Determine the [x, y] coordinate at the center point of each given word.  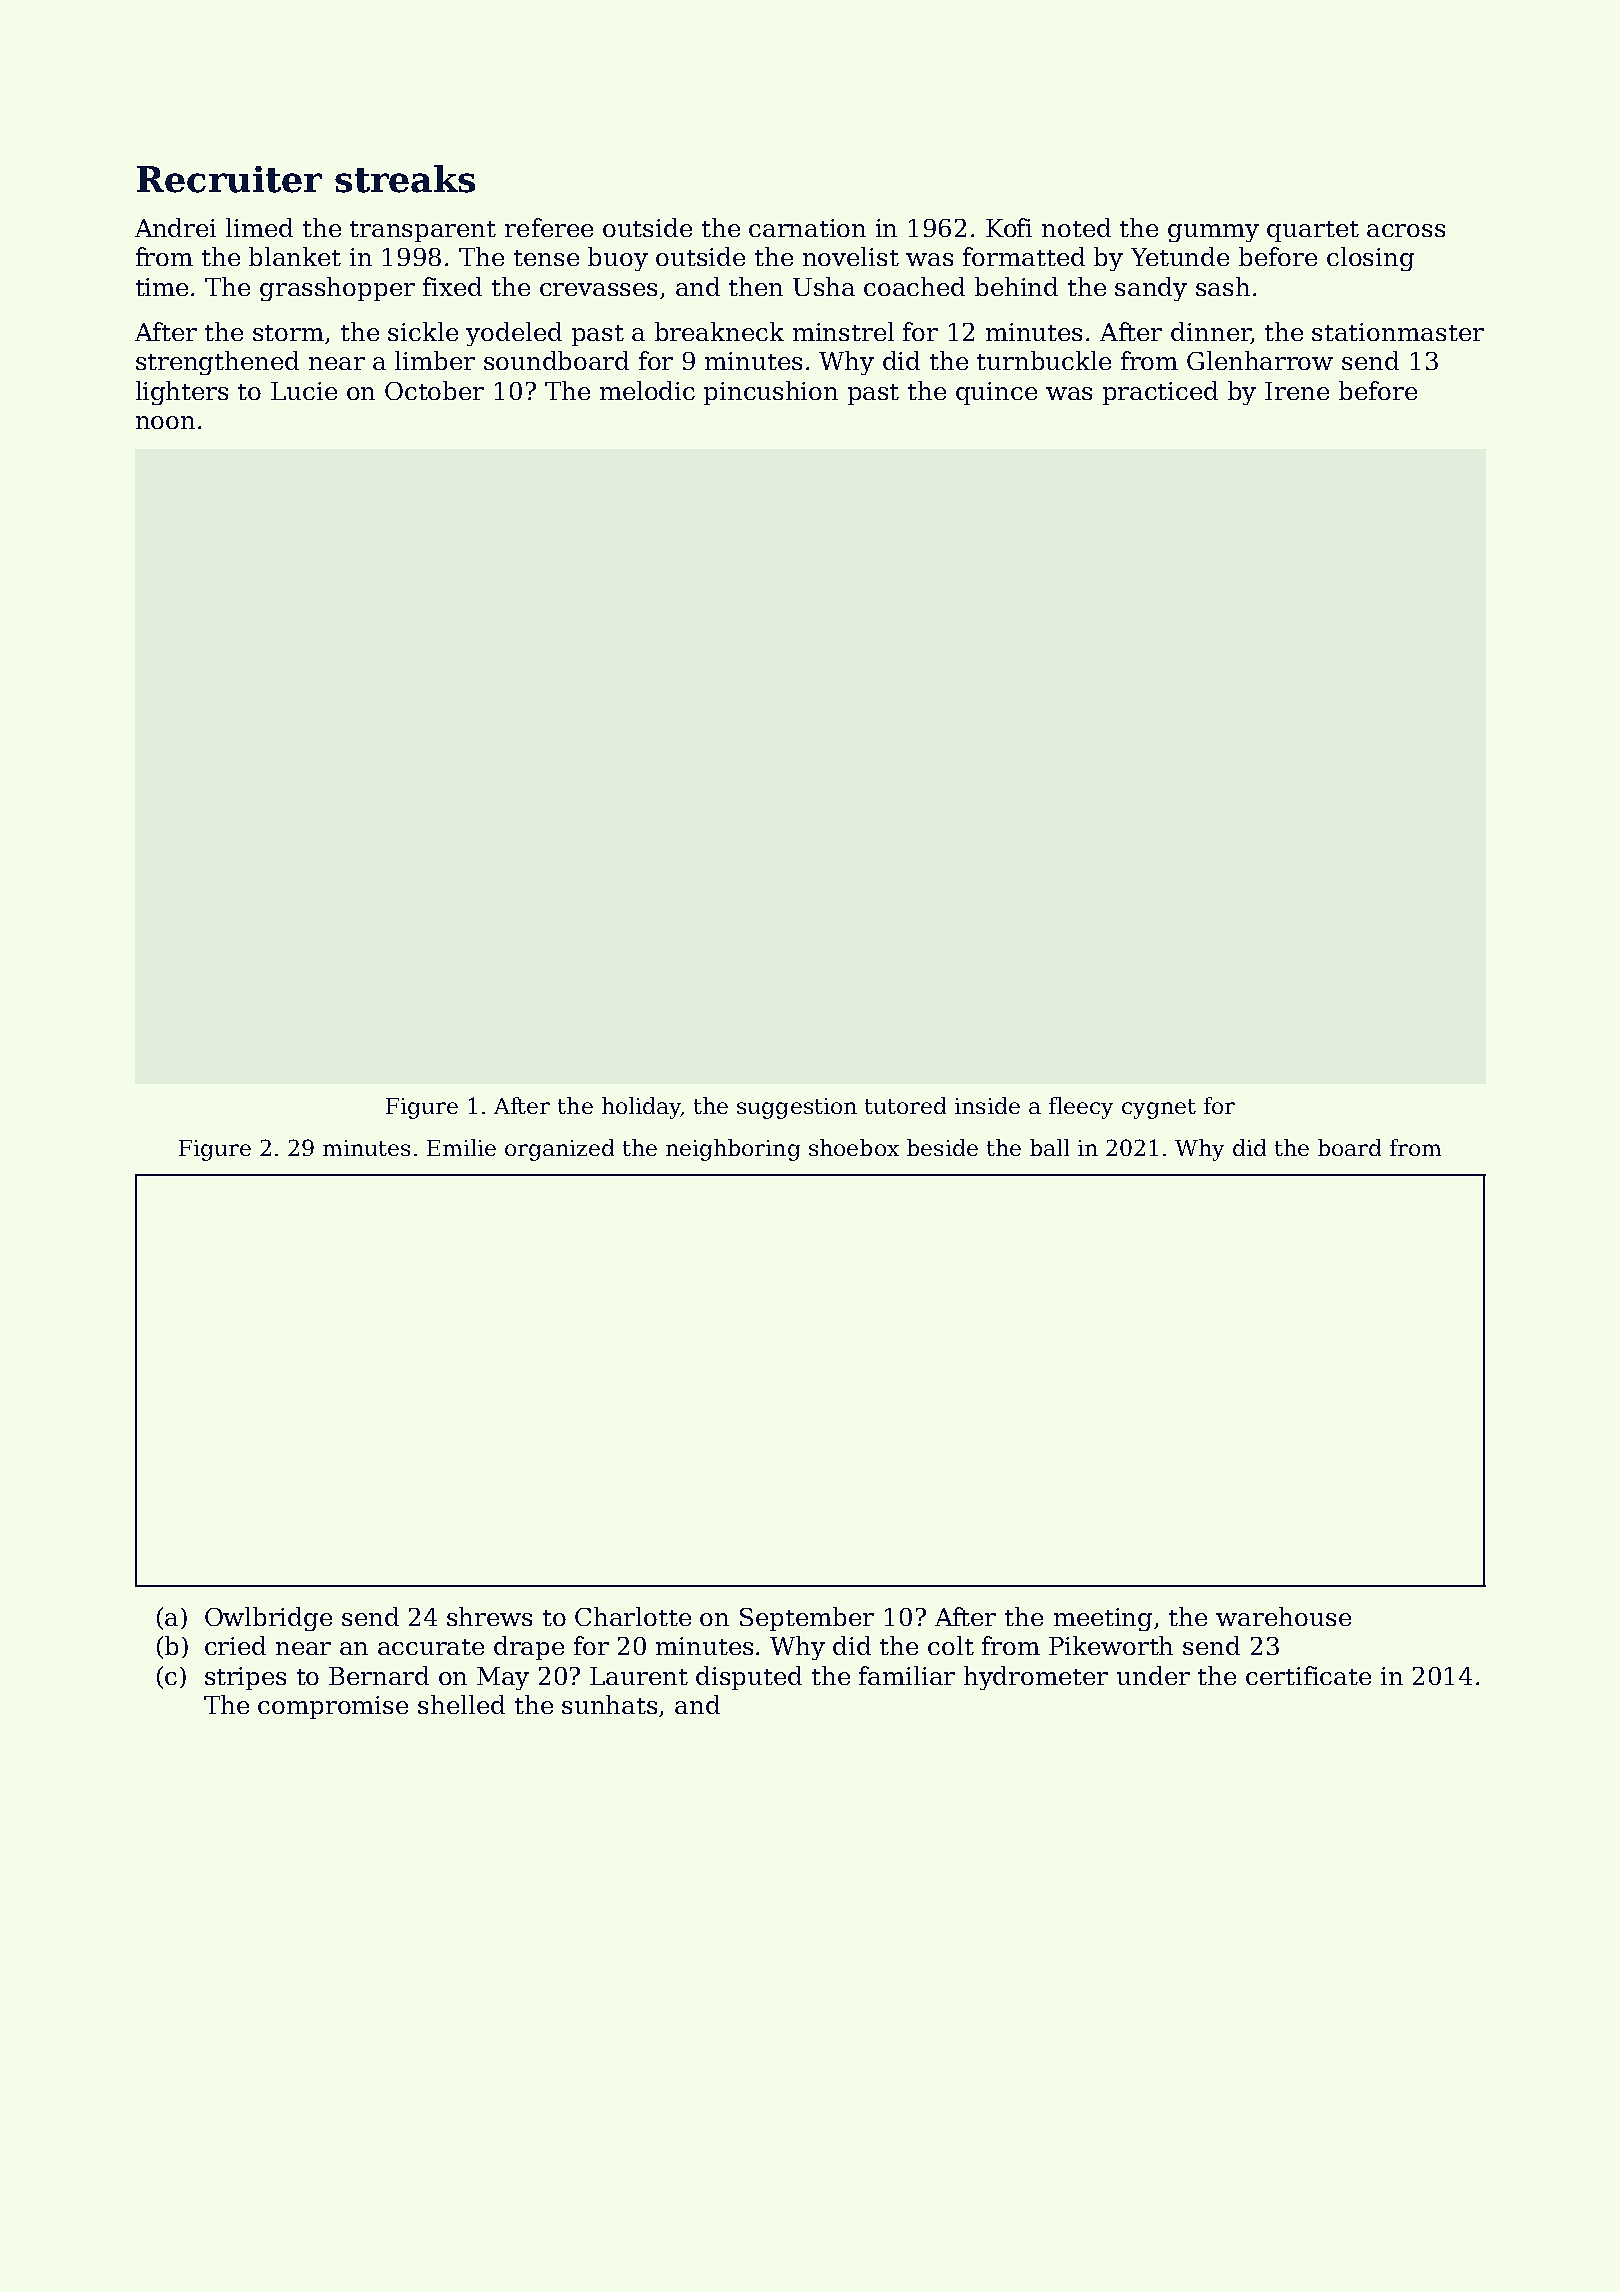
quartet [1313, 231]
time [162, 287]
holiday [641, 1108]
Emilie [461, 1147]
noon [165, 422]
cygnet [1159, 1109]
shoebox [854, 1147]
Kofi [1009, 227]
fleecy [1081, 1108]
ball [1049, 1147]
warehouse [1283, 1616]
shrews [489, 1616]
